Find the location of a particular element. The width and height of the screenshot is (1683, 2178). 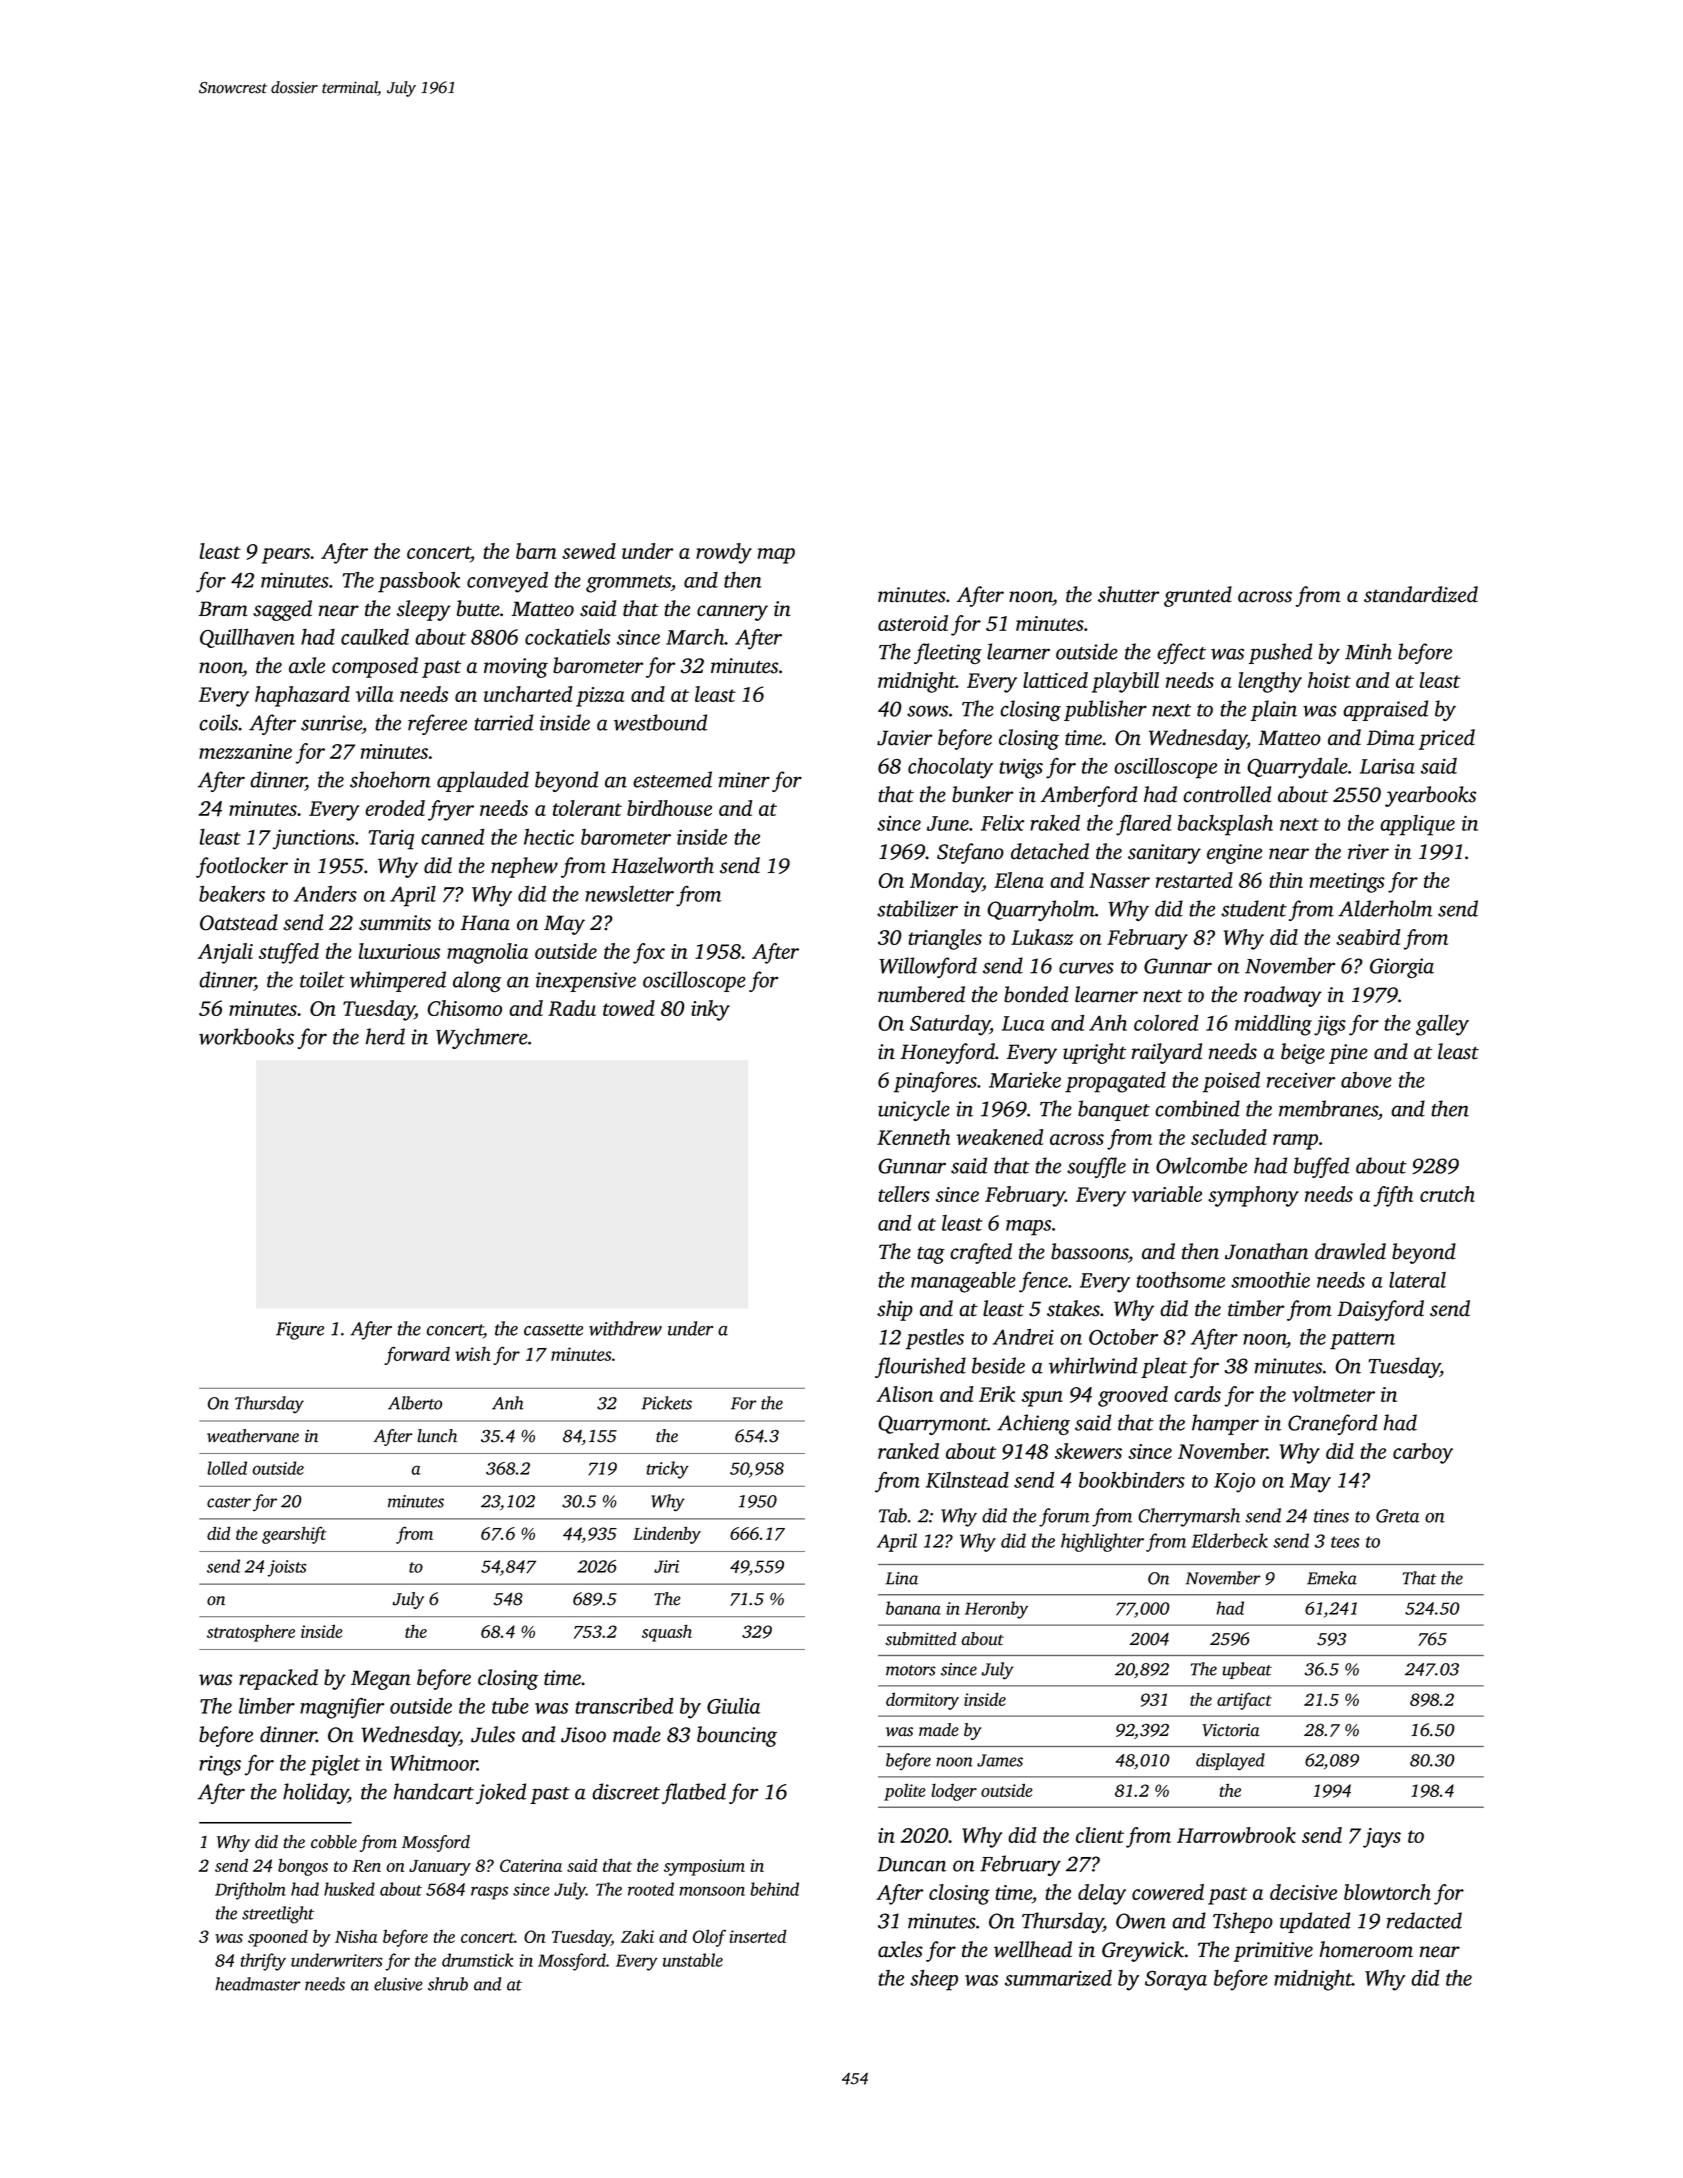

pleat is located at coordinates (1164, 1367).
